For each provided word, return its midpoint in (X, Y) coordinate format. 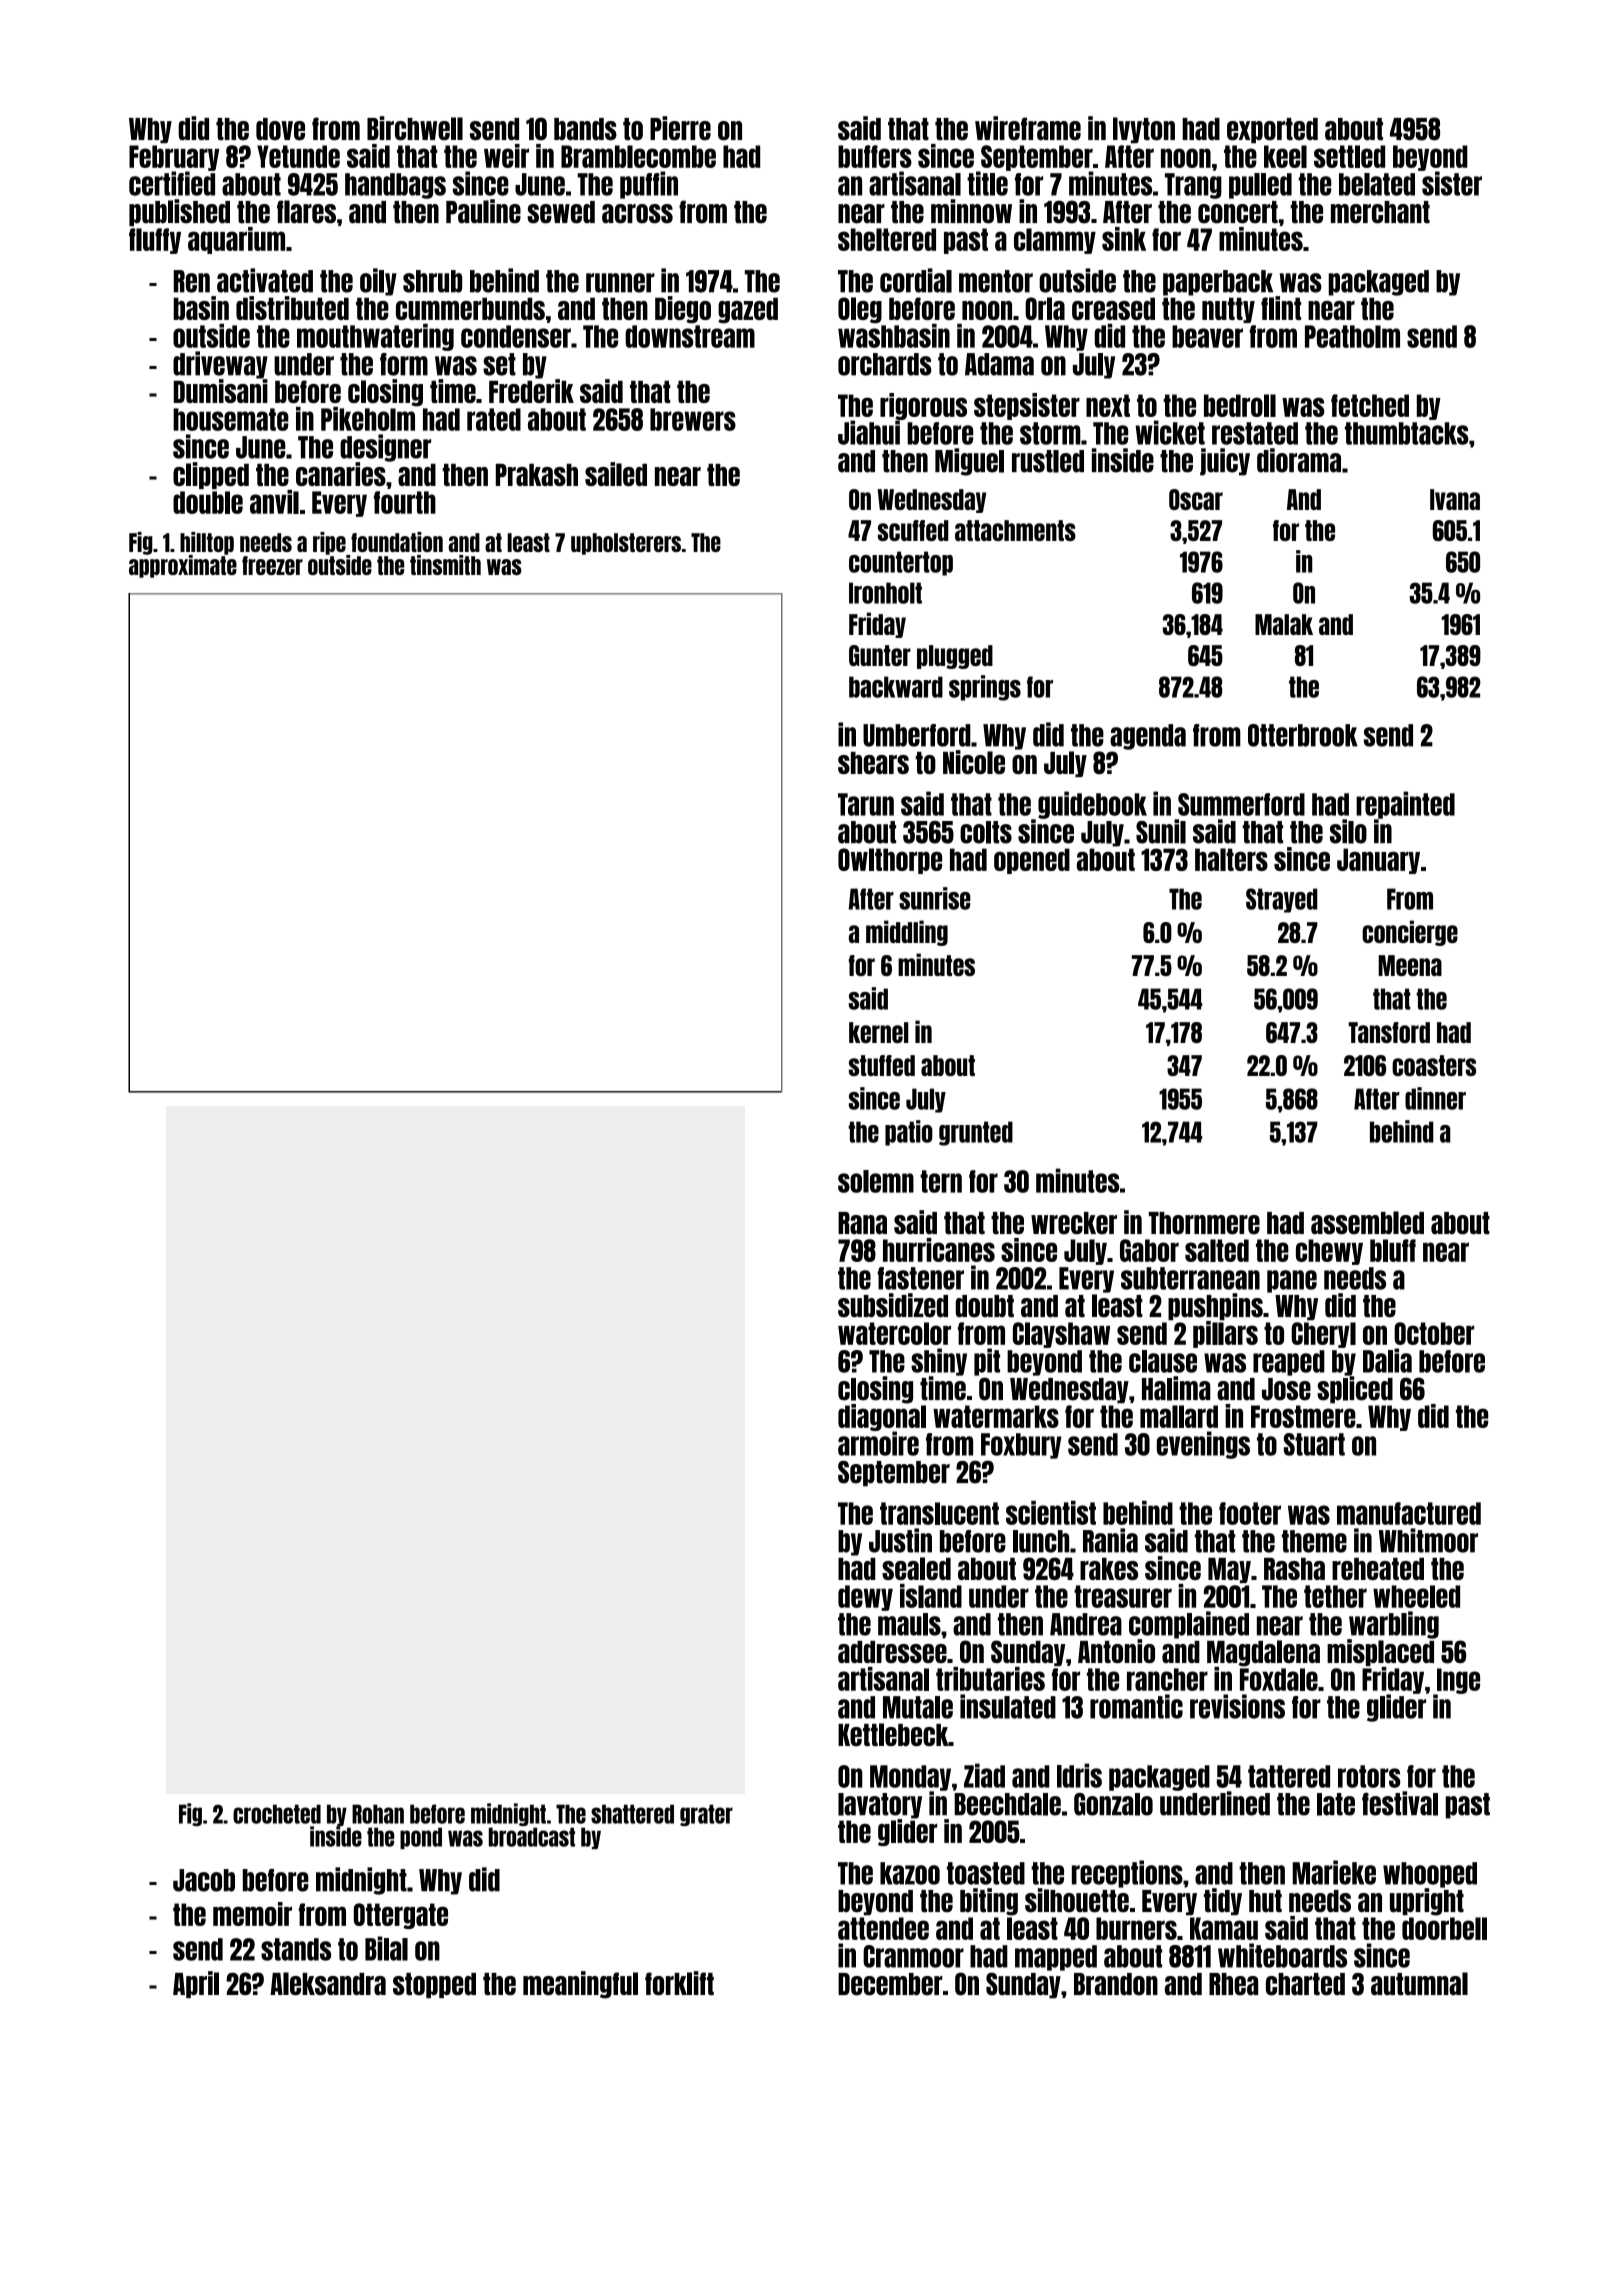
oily (378, 282)
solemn (876, 1181)
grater (706, 1815)
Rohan (378, 1814)
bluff (1393, 1250)
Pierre (680, 128)
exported (1272, 130)
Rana (862, 1223)
